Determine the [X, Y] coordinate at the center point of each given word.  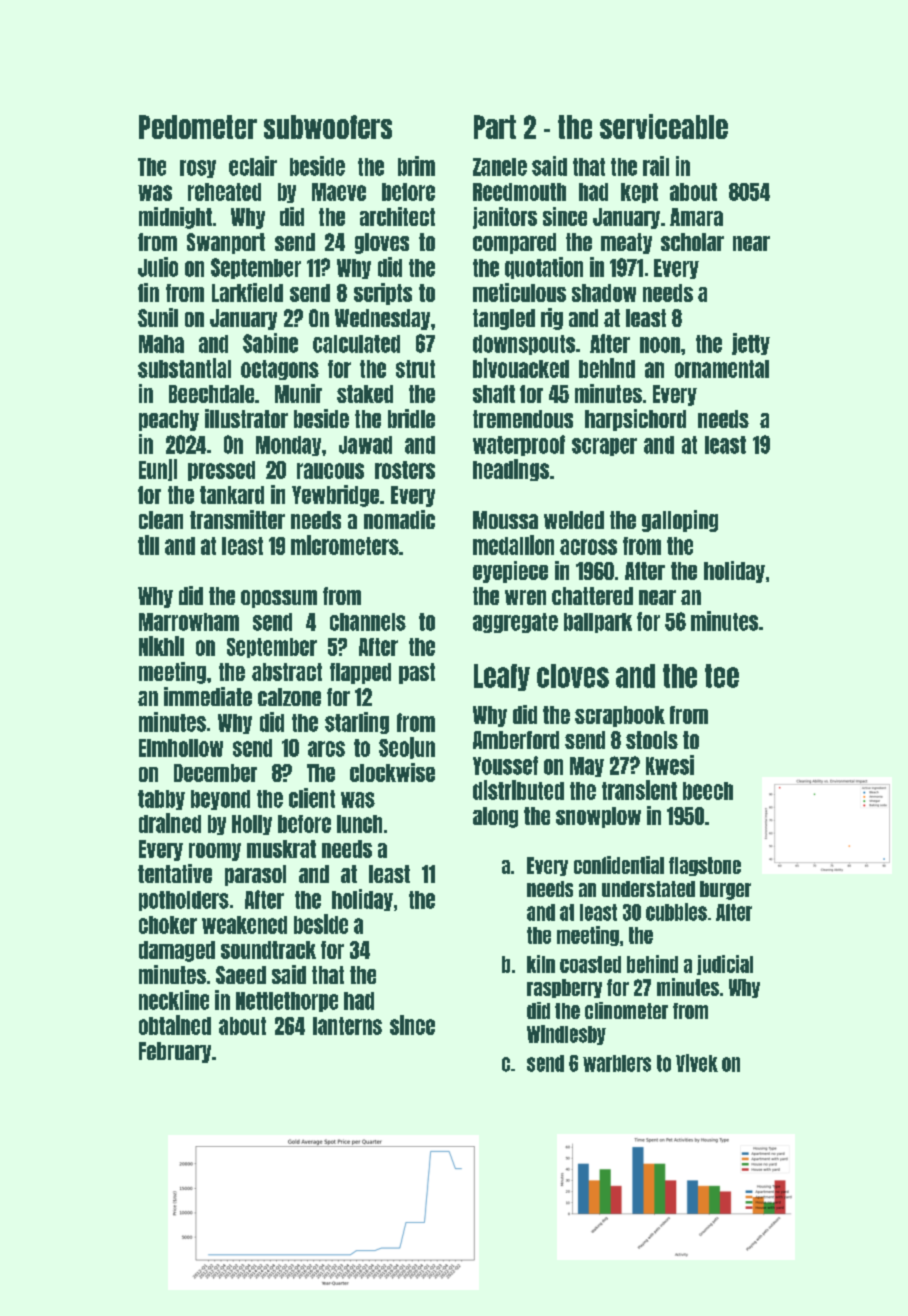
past [417, 673]
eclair [253, 166]
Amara [696, 217]
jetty [751, 344]
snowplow [598, 817]
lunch [359, 824]
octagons [280, 370]
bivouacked [521, 368]
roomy [215, 852]
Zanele [500, 167]
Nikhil [161, 646]
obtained [175, 1025]
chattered [592, 596]
